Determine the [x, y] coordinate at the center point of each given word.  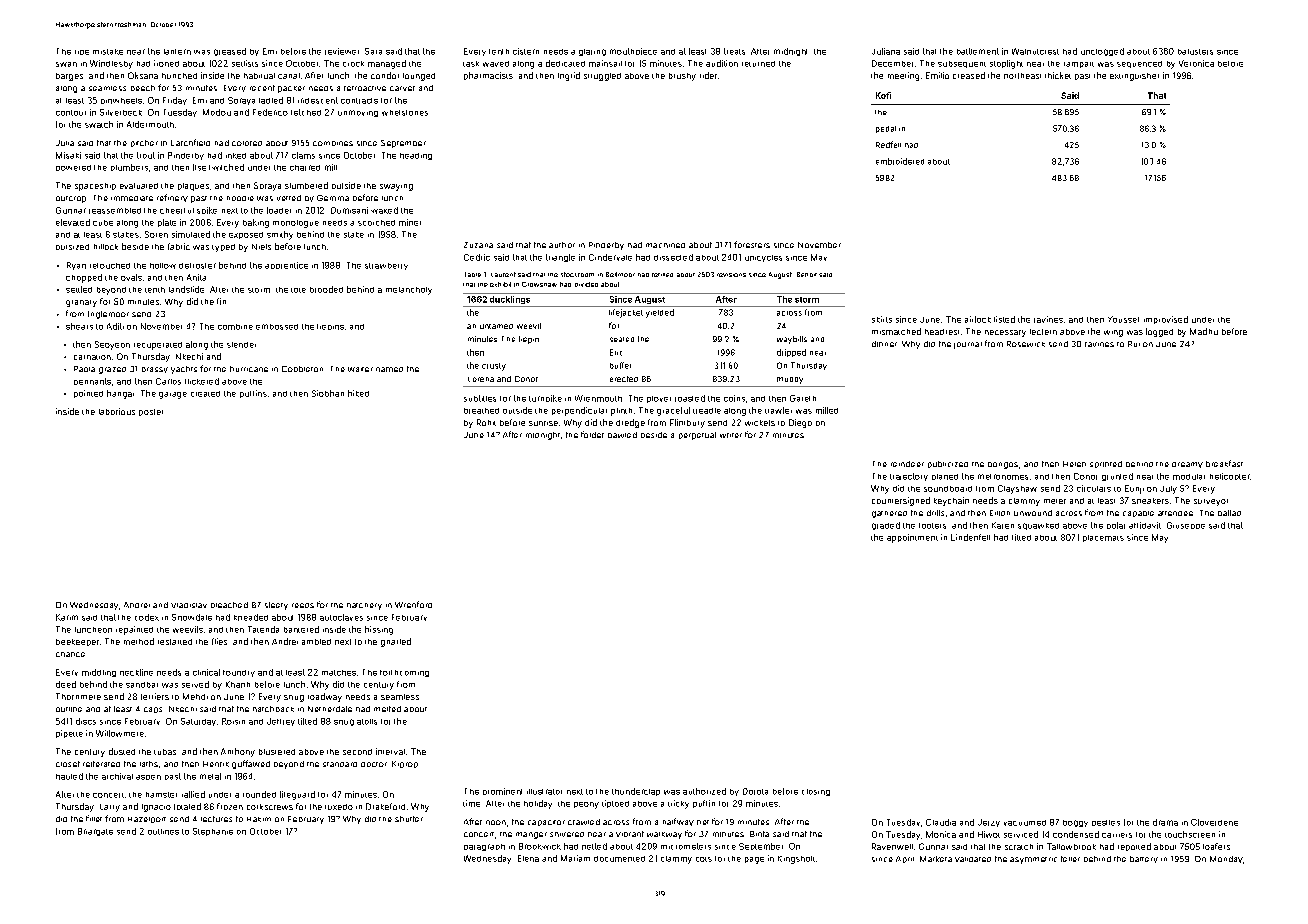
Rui [1134, 344]
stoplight [1006, 64]
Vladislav [189, 605]
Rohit [486, 422]
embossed [277, 327]
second [357, 752]
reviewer [342, 51]
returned [758, 64]
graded [886, 526]
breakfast [1224, 463]
